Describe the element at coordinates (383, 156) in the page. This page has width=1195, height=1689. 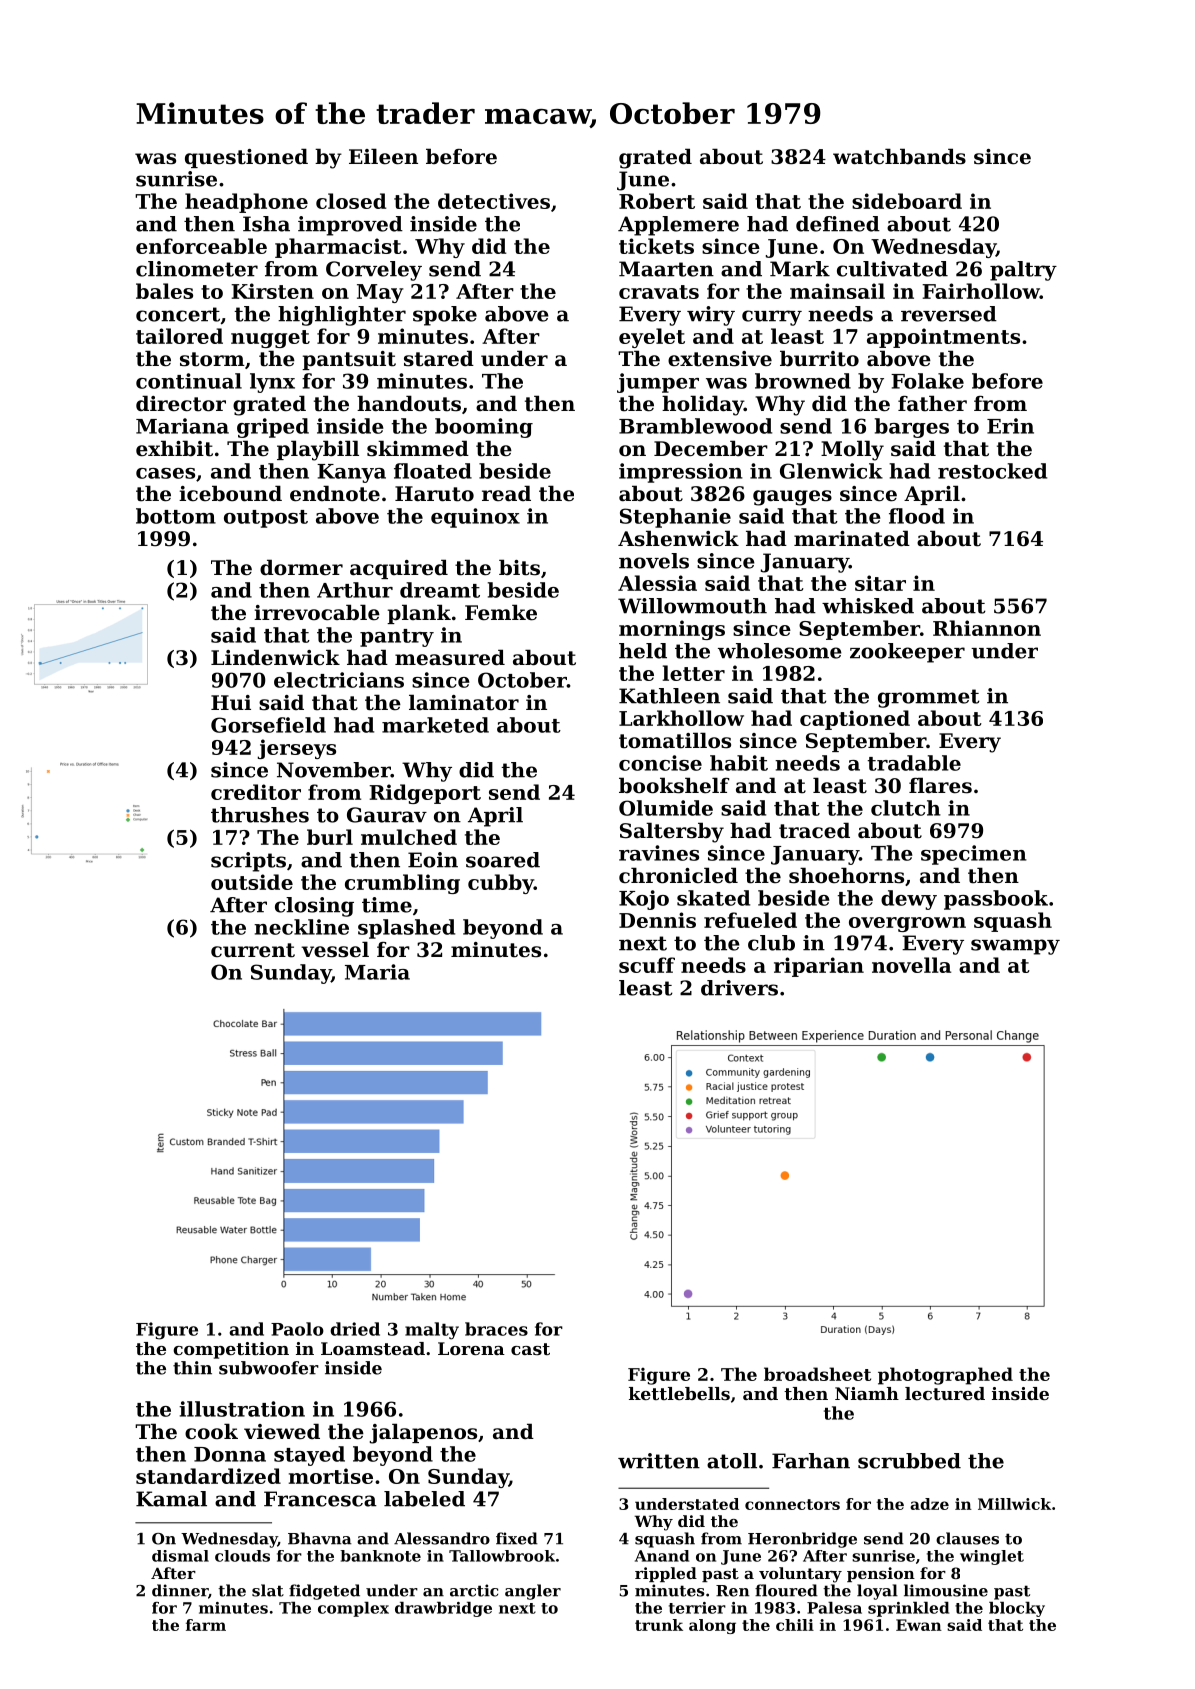
I see `Eileen` at that location.
